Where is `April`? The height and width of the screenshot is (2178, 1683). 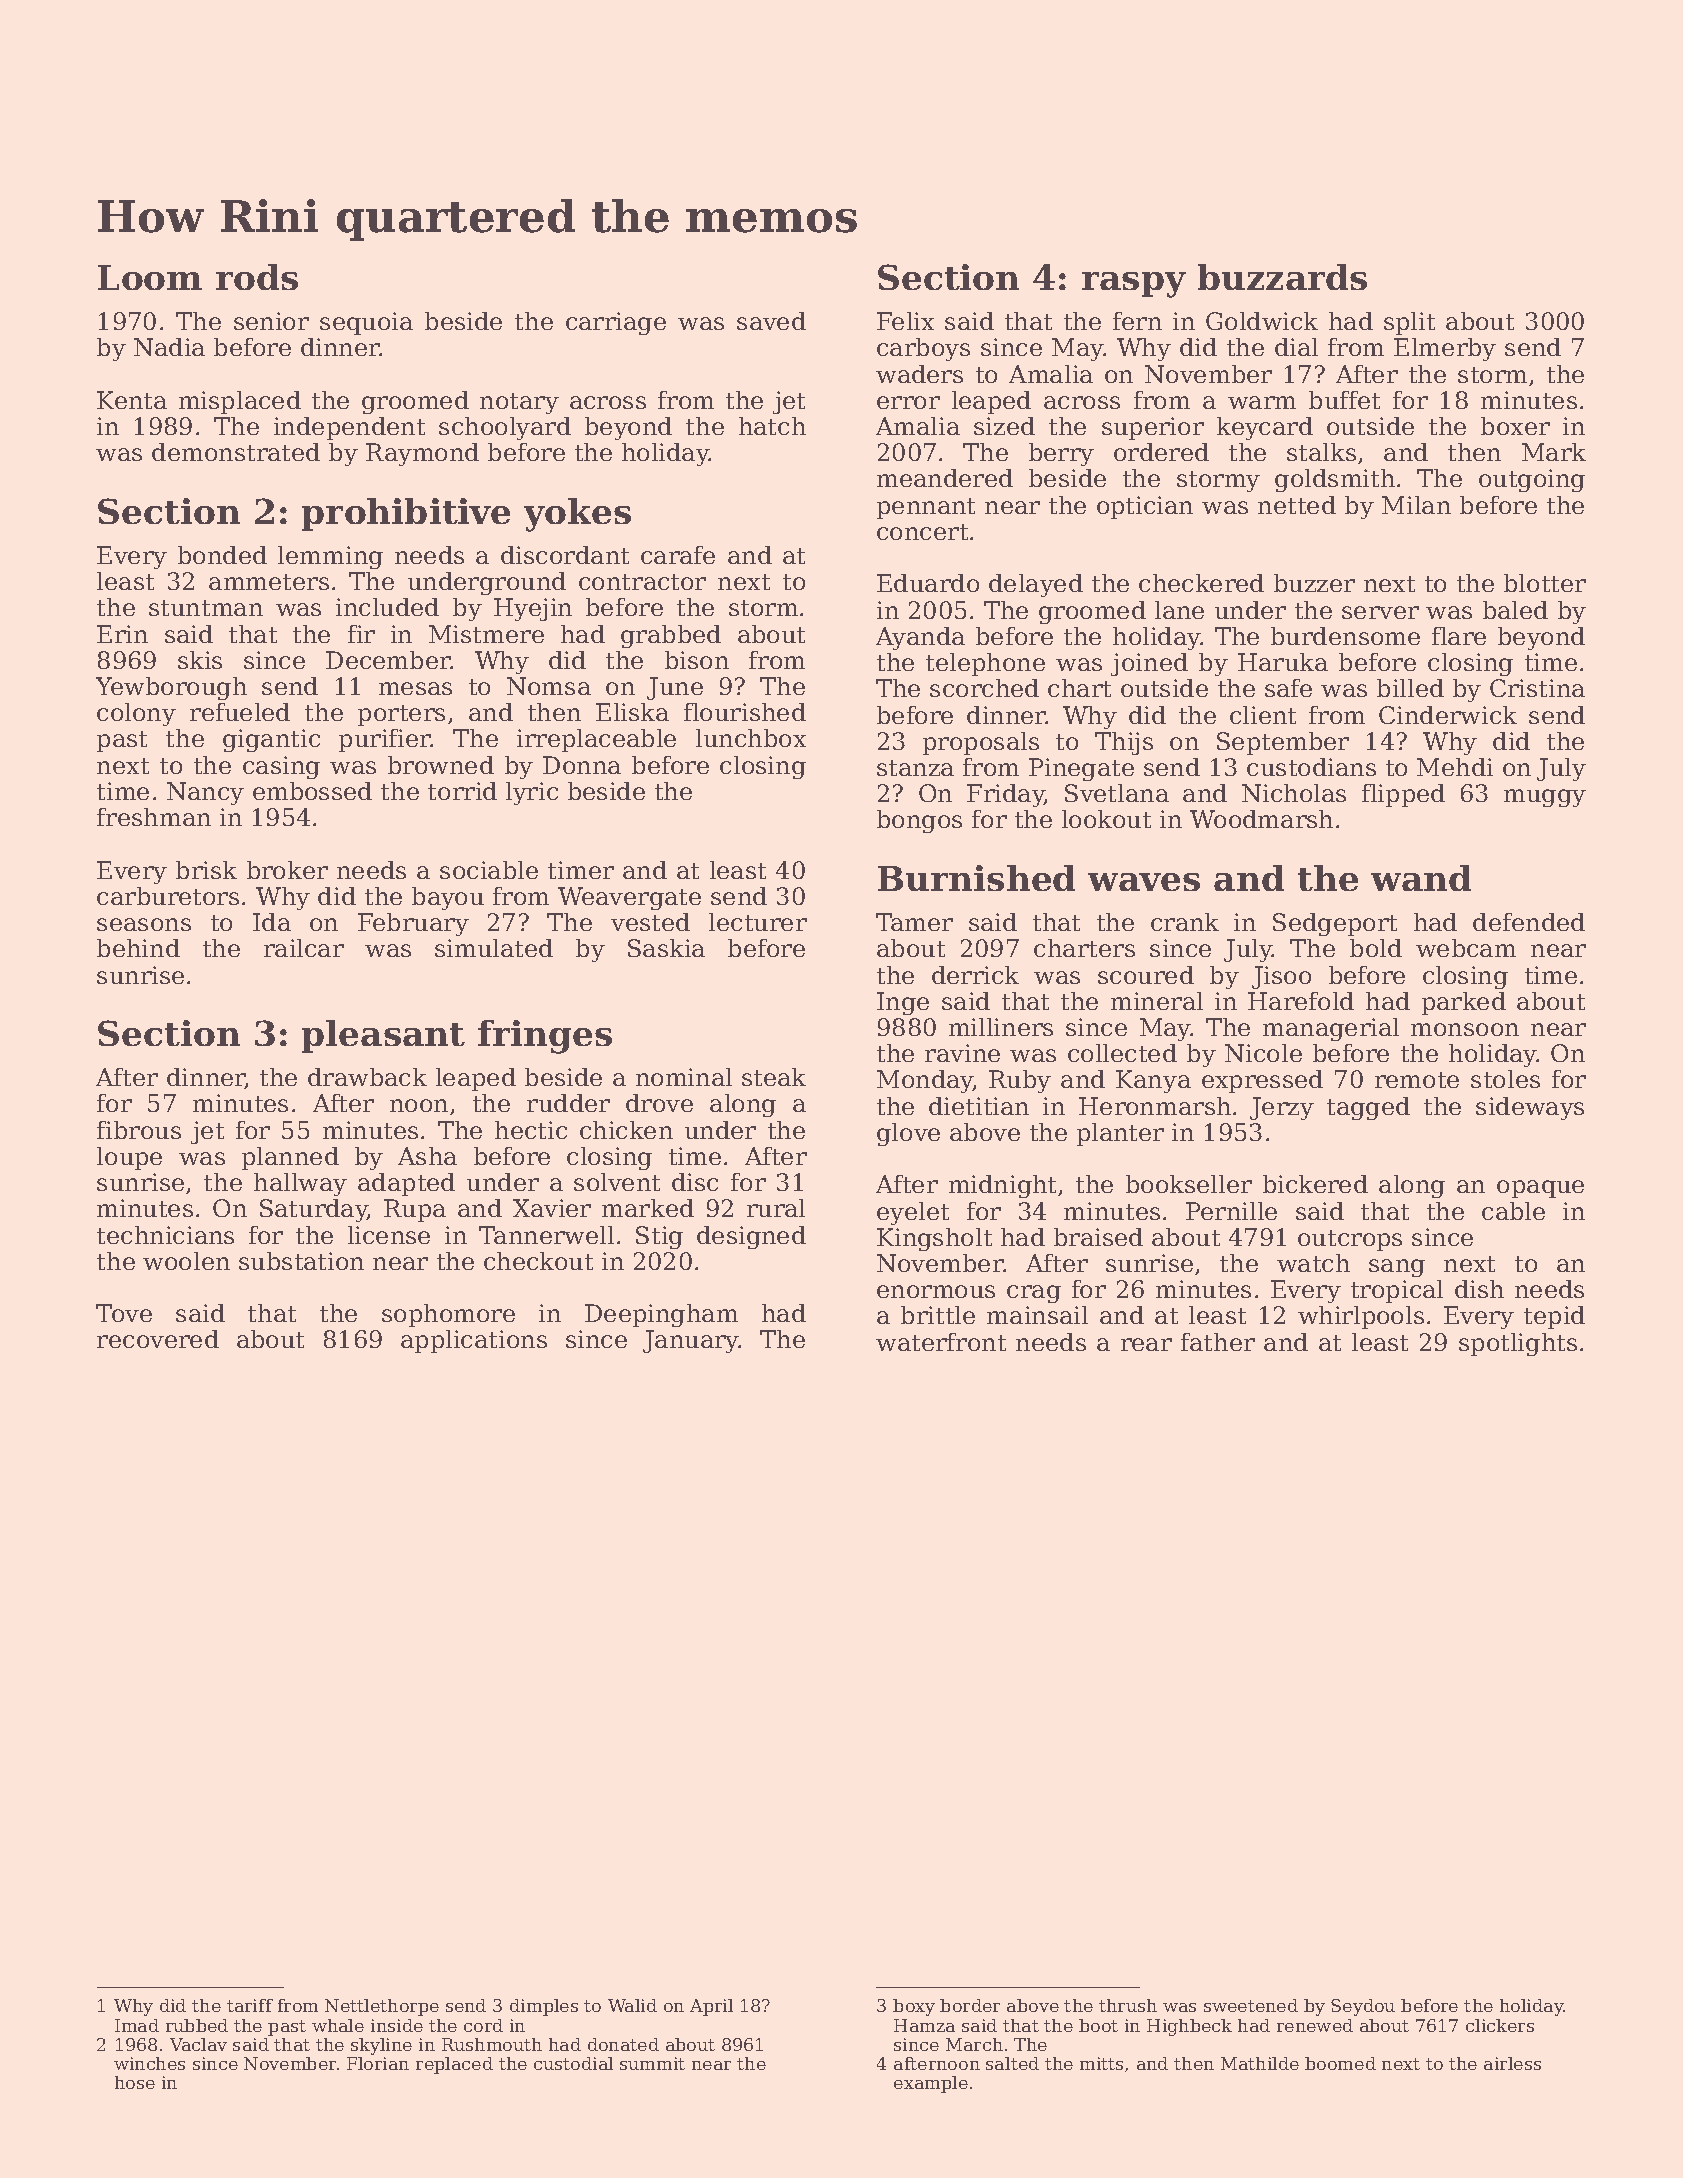 April is located at coordinates (711, 2007).
